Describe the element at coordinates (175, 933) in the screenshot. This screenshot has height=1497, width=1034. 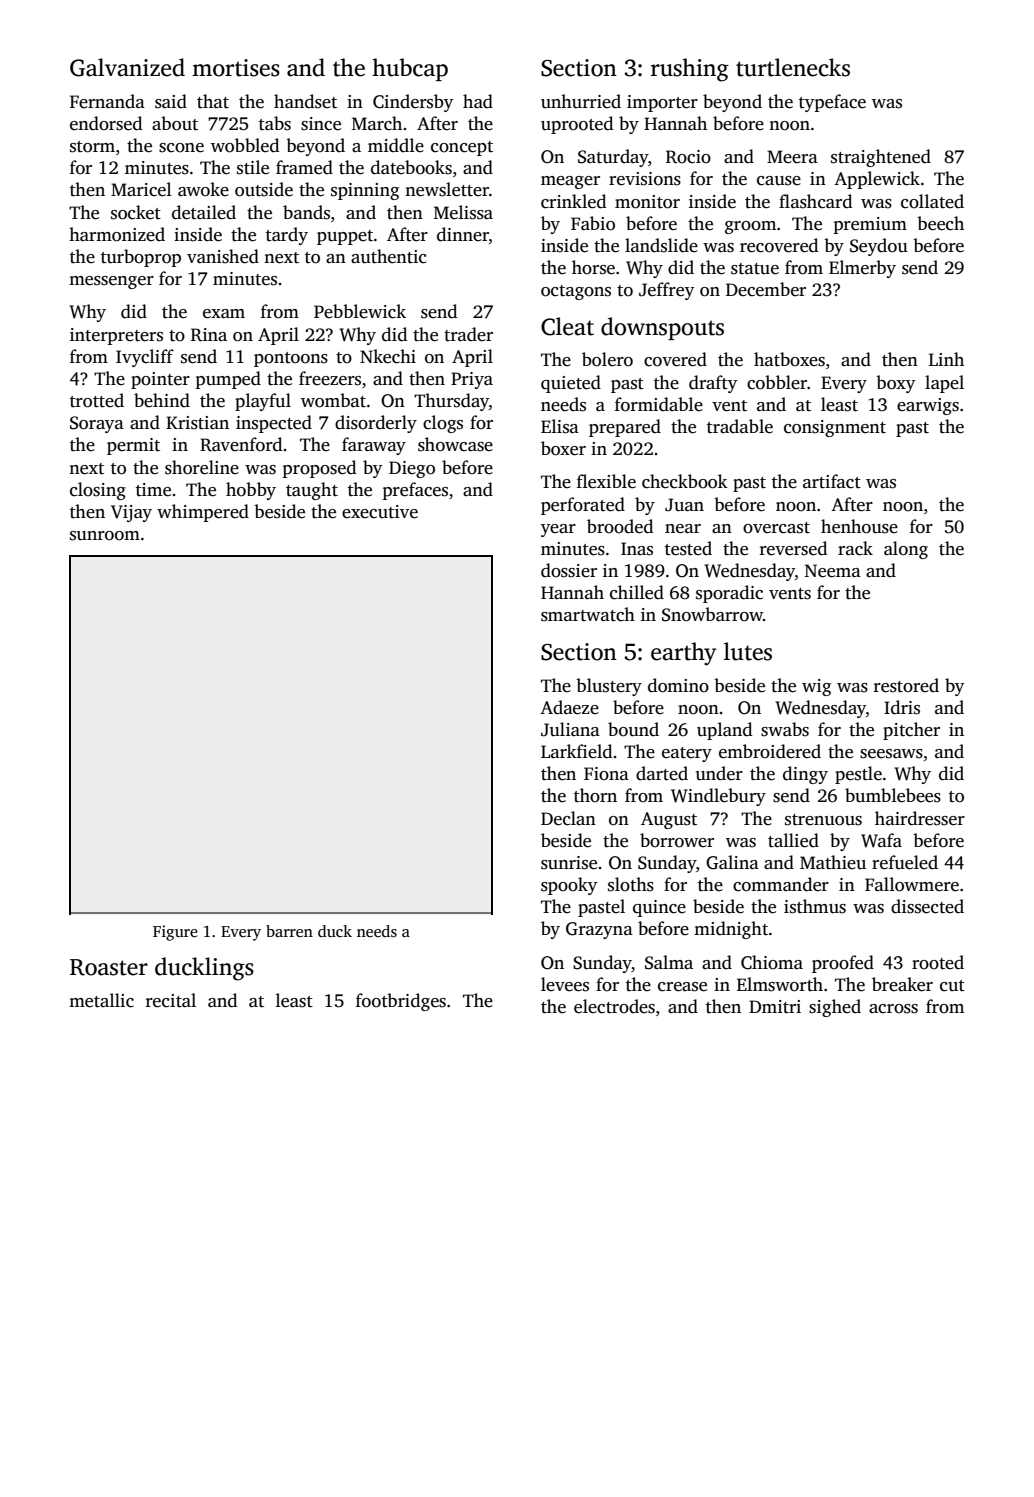
I see `Figure` at that location.
